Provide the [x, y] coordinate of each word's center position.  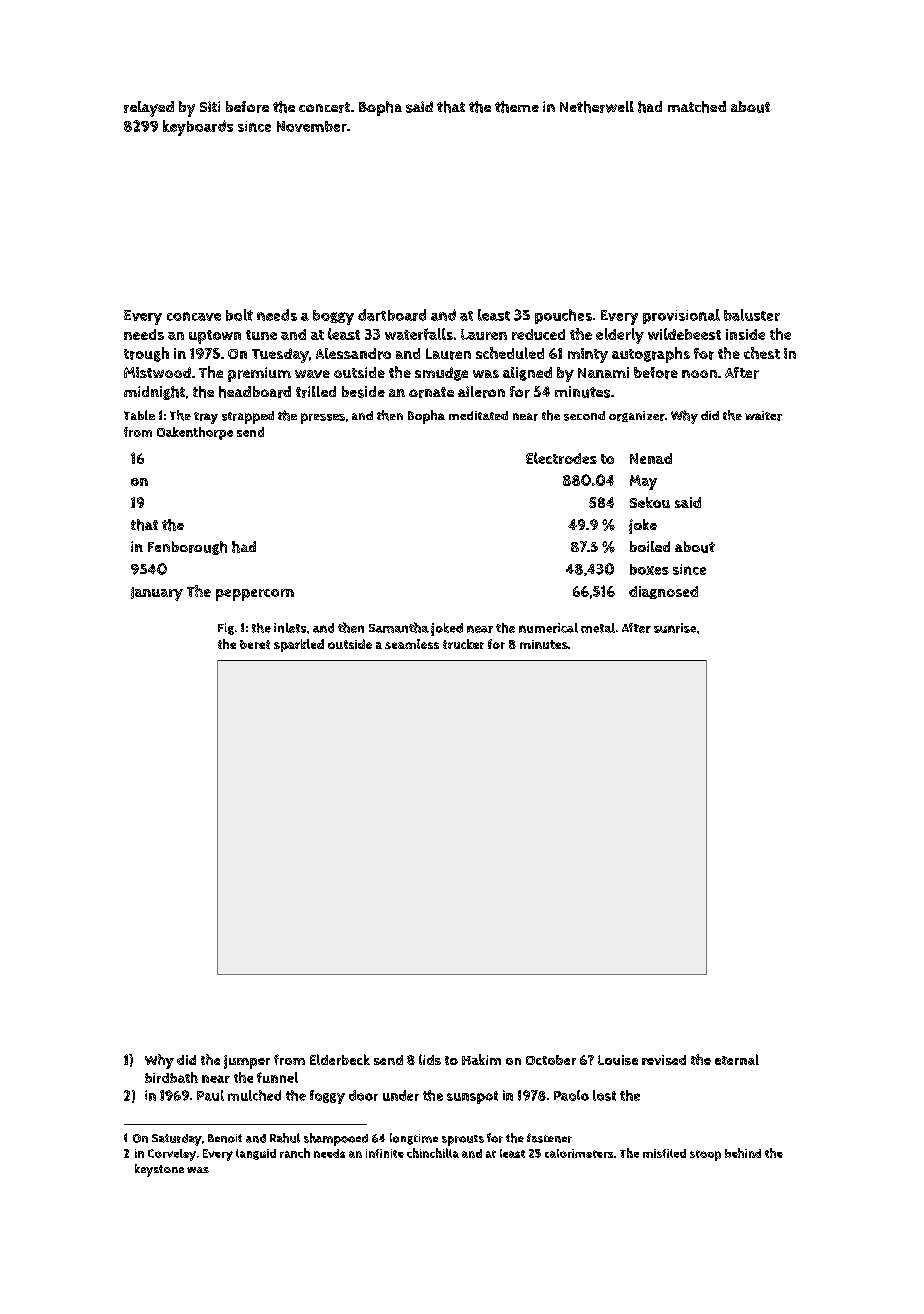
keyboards [198, 128]
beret [255, 644]
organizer [637, 416]
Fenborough [187, 548]
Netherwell [597, 107]
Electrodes [561, 458]
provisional [681, 316]
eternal [737, 1059]
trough [146, 354]
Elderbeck [340, 1059]
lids [430, 1059]
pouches [563, 316]
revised [664, 1060]
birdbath [171, 1077]
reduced [538, 334]
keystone [159, 1170]
